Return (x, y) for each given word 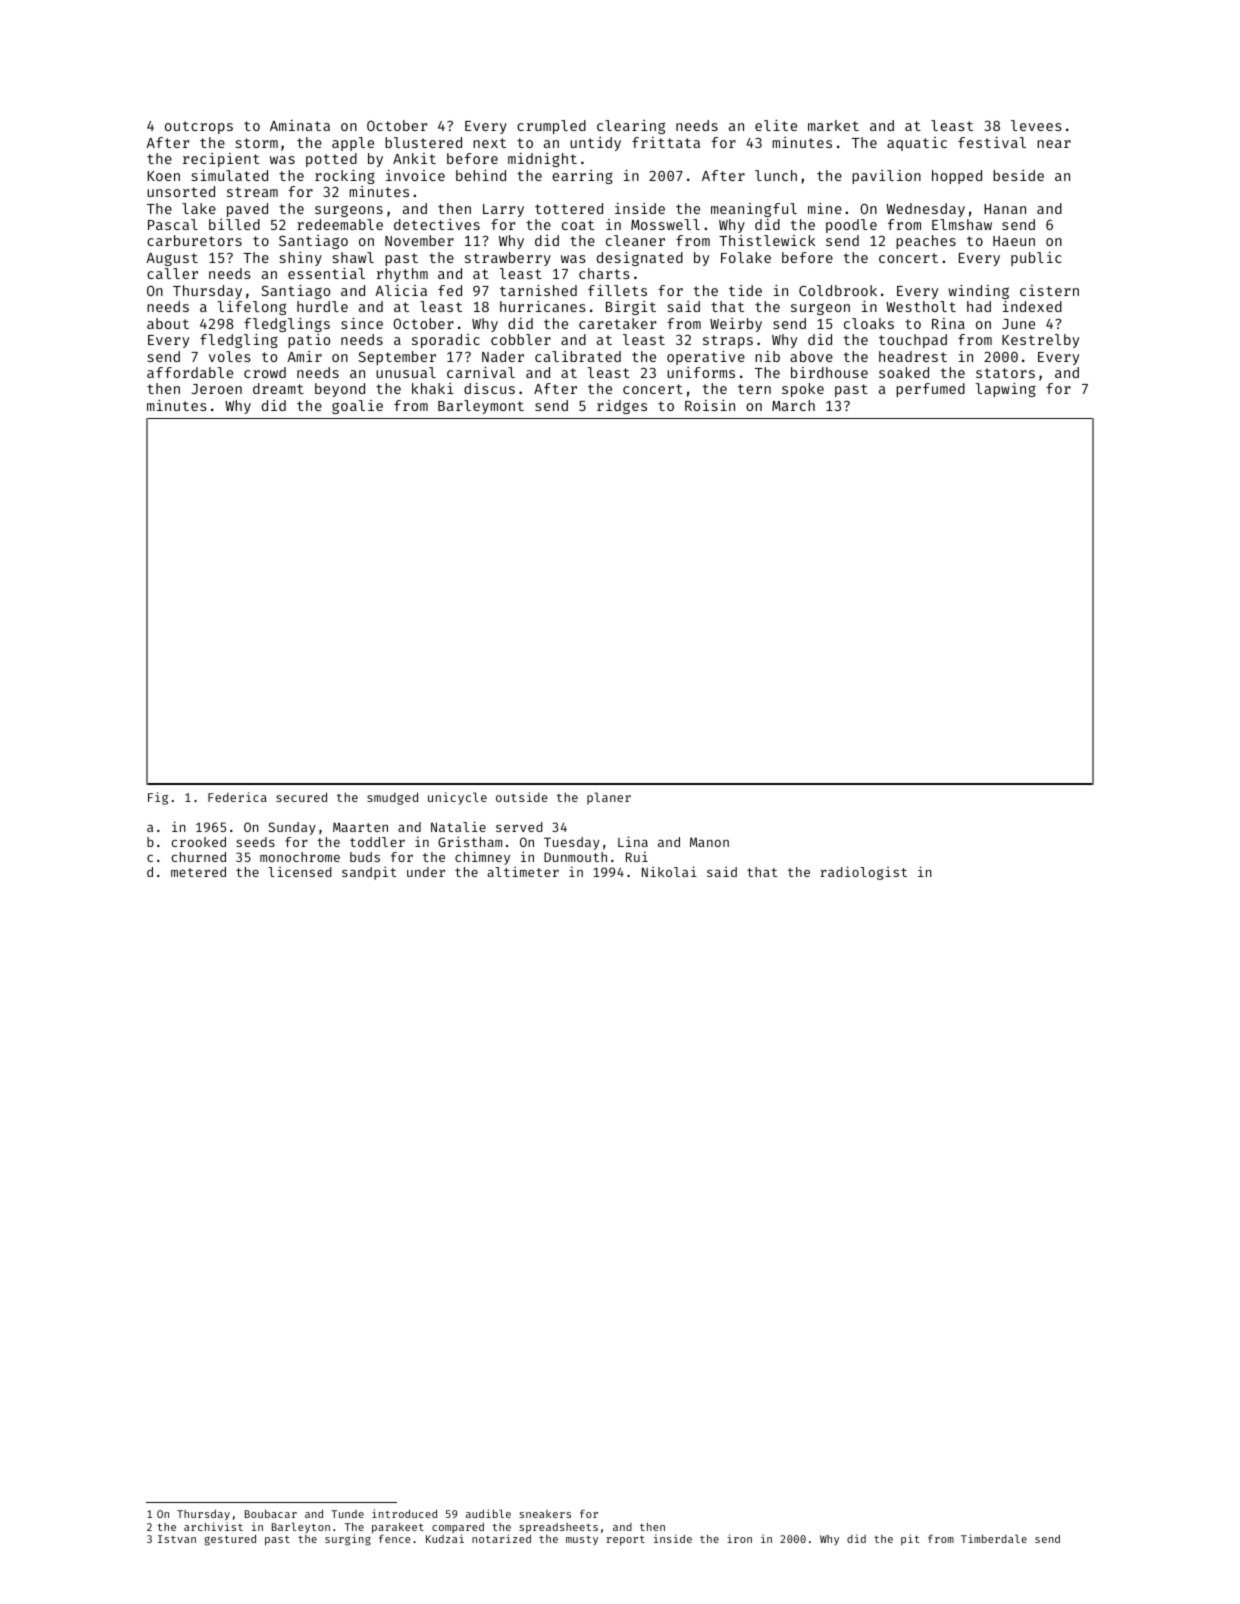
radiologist (863, 873)
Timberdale (994, 1538)
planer (609, 798)
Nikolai (669, 871)
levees (1036, 125)
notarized (501, 1538)
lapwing (1005, 390)
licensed (300, 872)
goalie (357, 407)
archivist (213, 1526)
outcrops (199, 127)
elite (776, 125)
